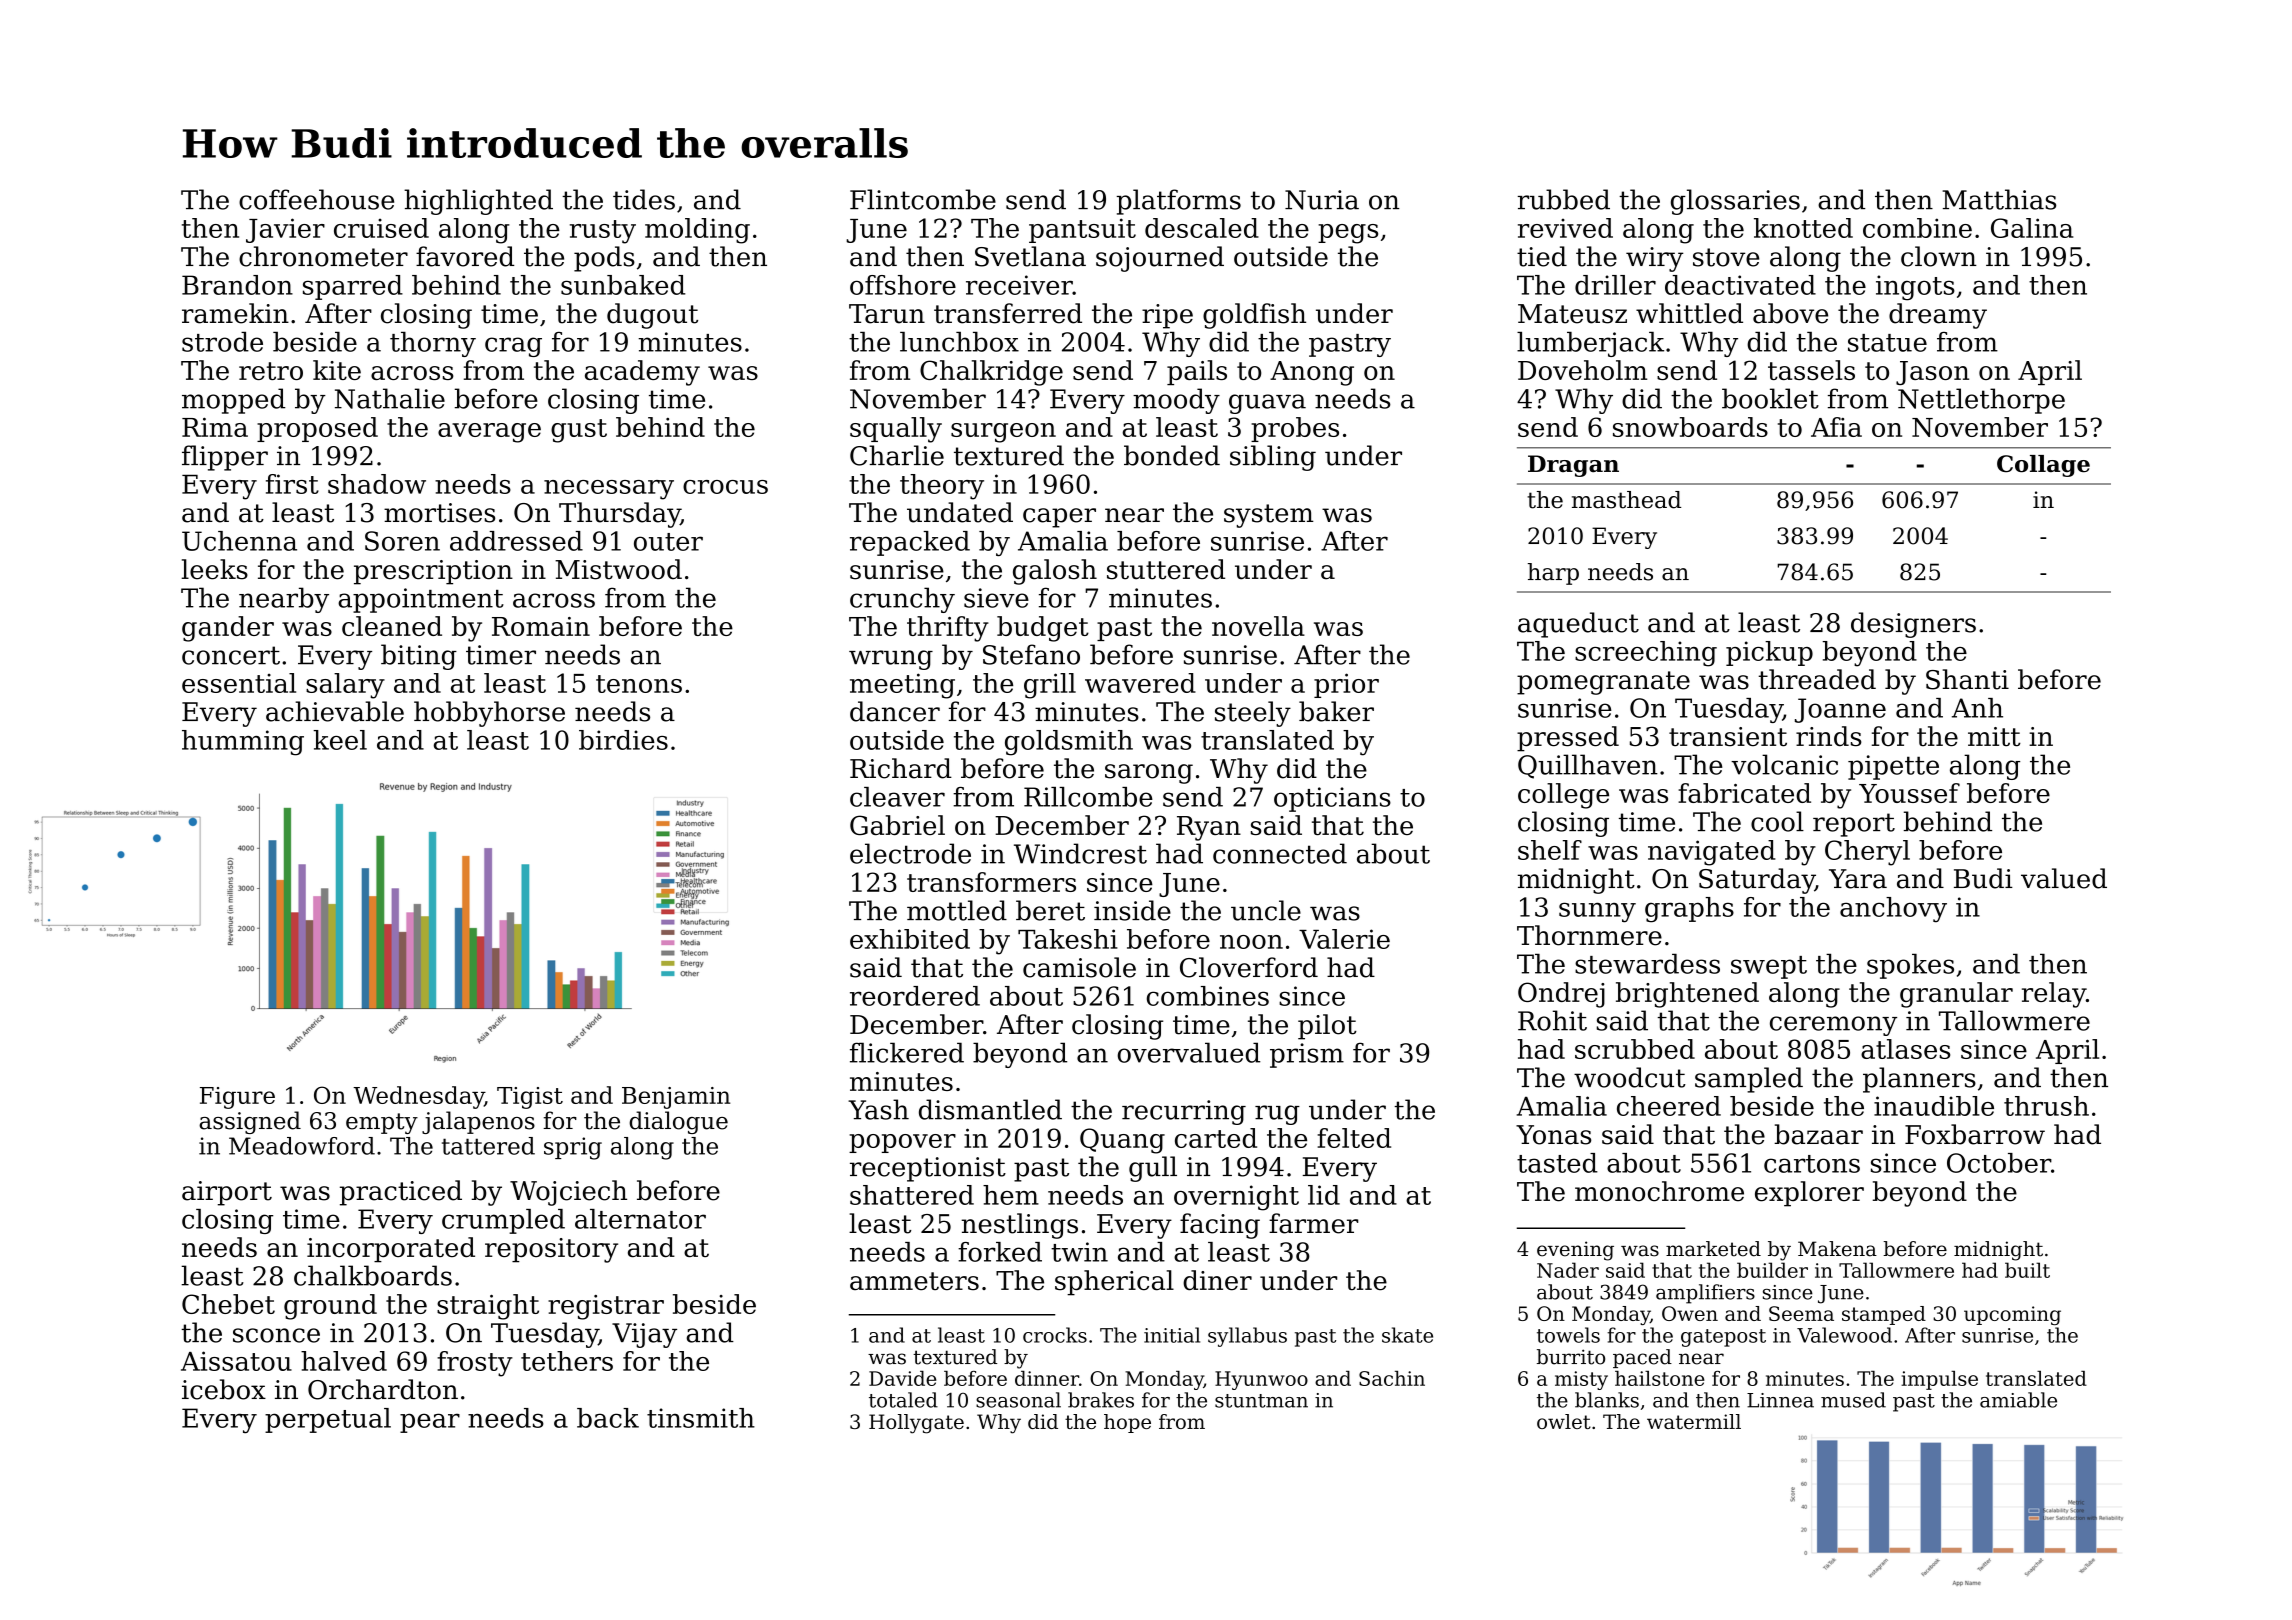  What do you see at coordinates (1694, 1421) in the screenshot?
I see `watermill` at bounding box center [1694, 1421].
